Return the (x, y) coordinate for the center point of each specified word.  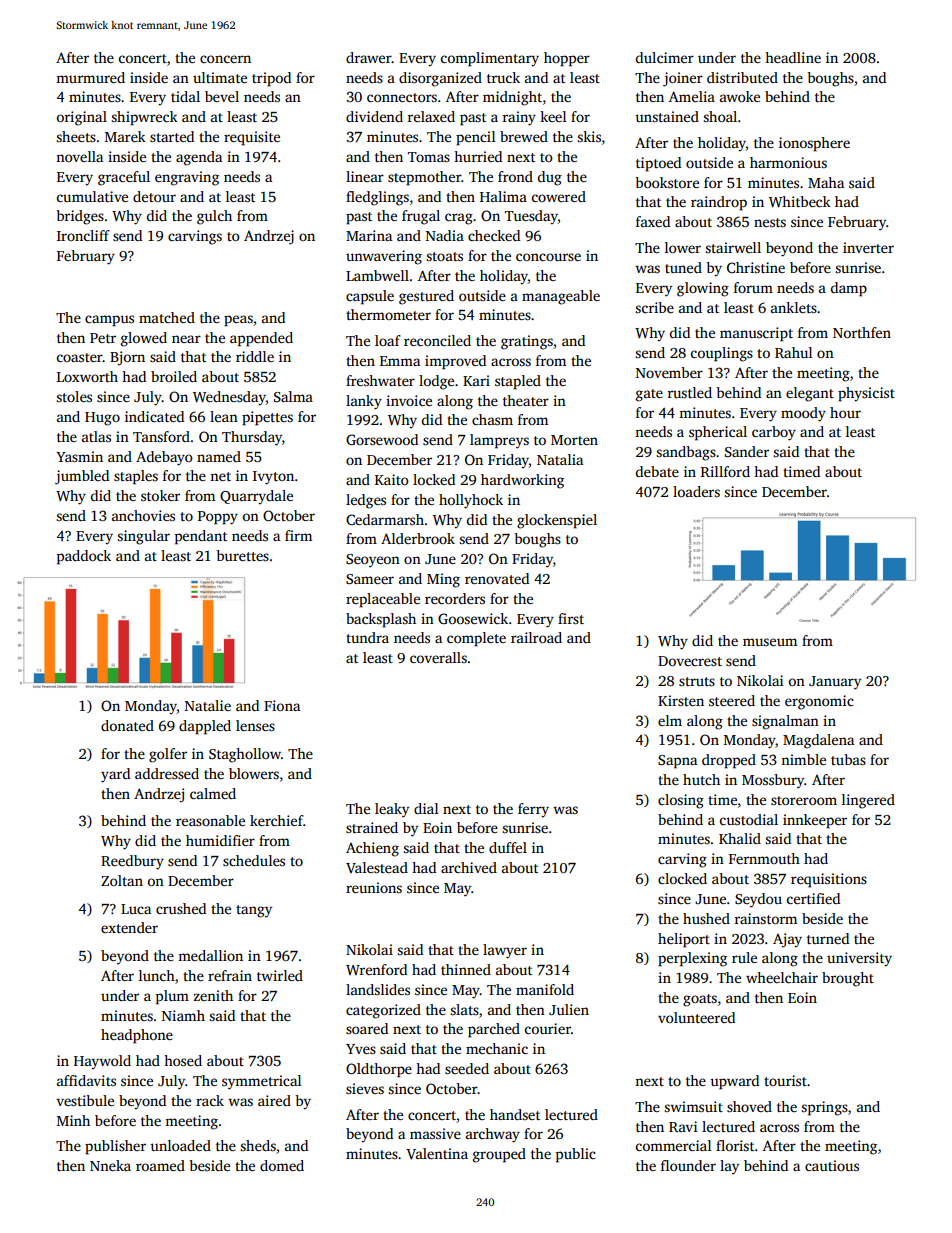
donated (127, 725)
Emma (400, 361)
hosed (183, 1060)
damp (849, 289)
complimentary (490, 59)
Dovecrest (690, 661)
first (571, 618)
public (576, 1155)
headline (793, 57)
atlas (96, 436)
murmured (90, 77)
